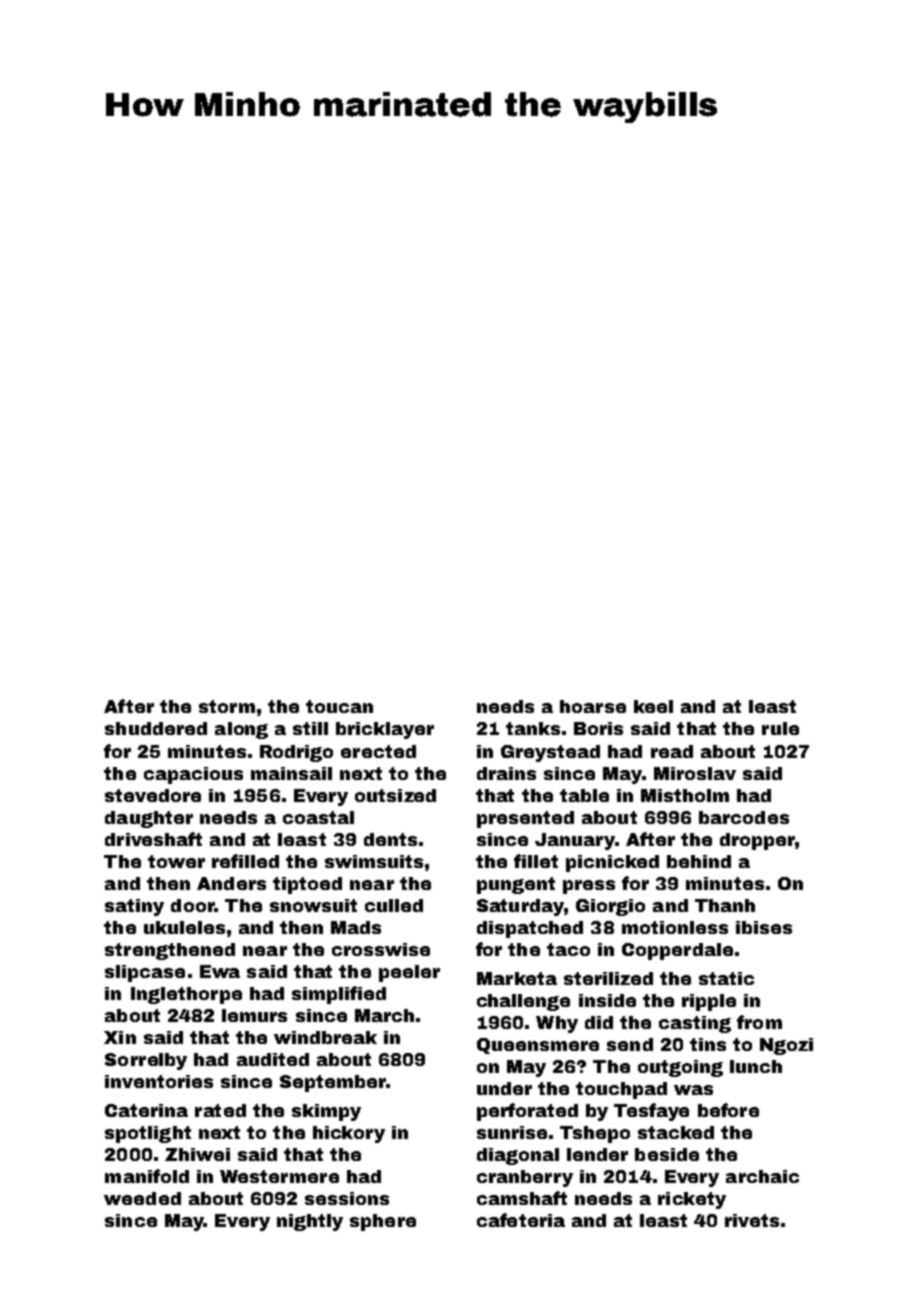 This screenshot has width=924, height=1314. Describe the element at coordinates (409, 973) in the screenshot. I see `peeler` at that location.
